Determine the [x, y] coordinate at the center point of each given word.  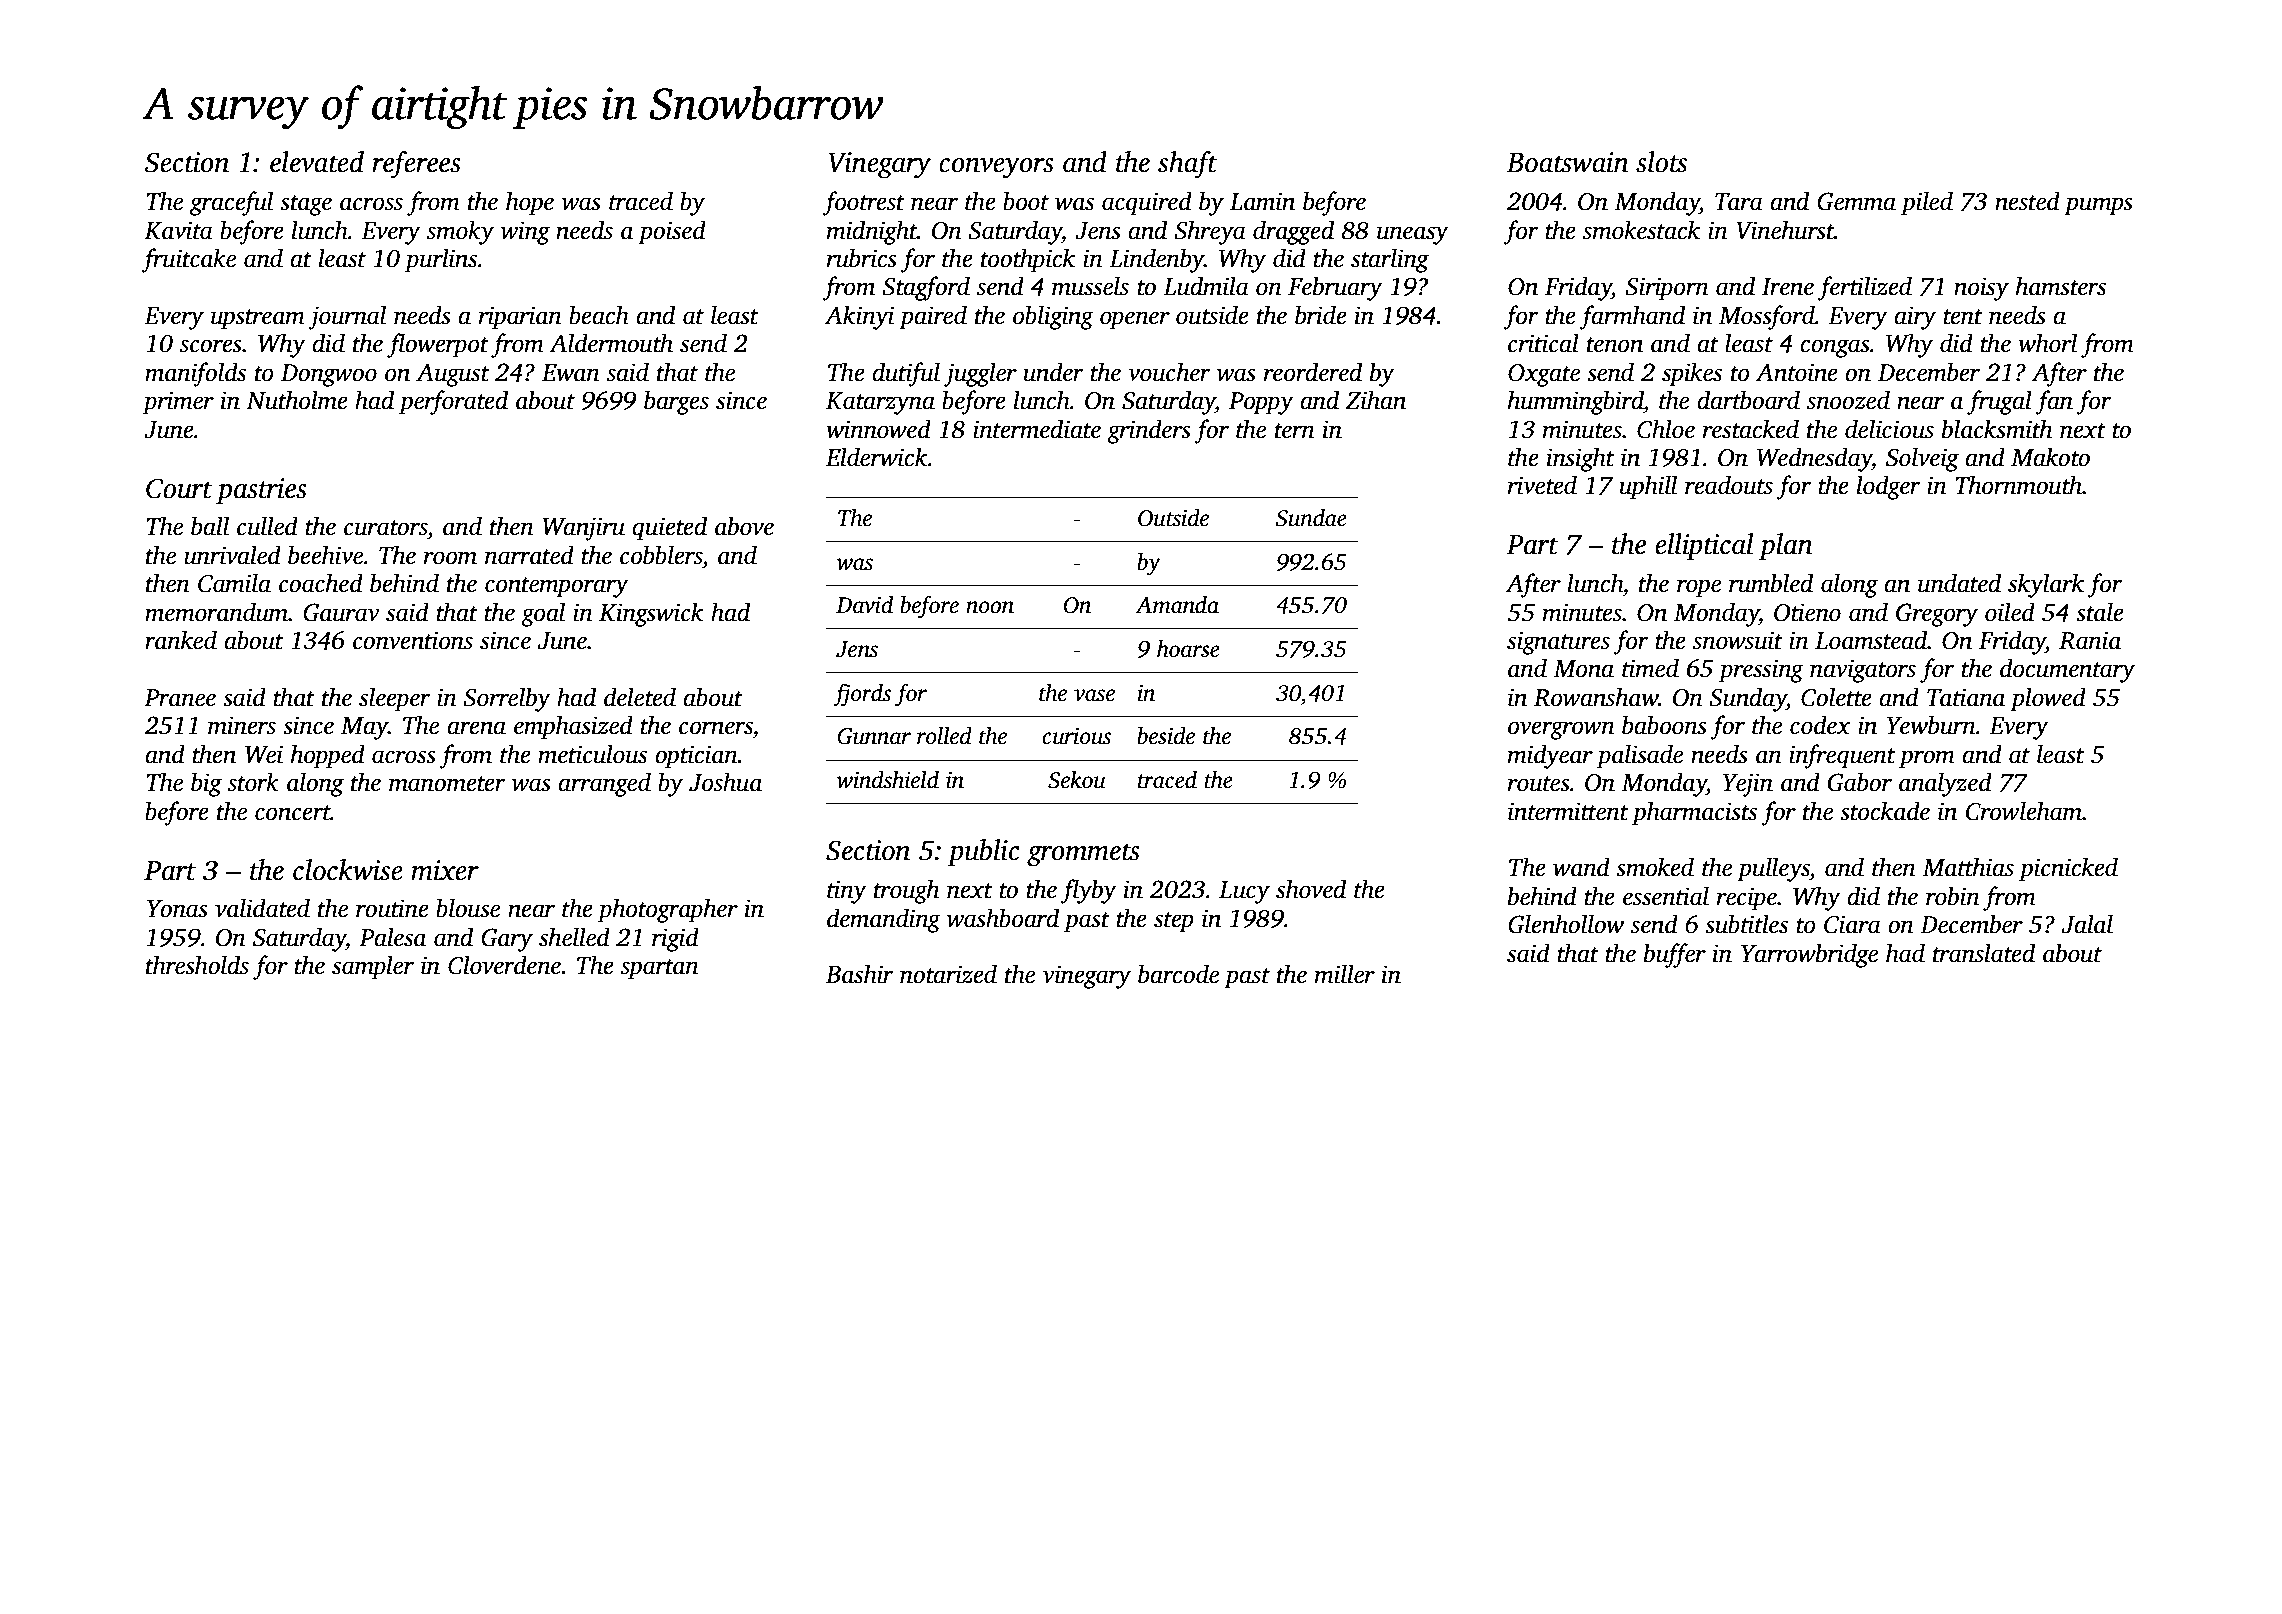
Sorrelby [507, 699]
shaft [1188, 165]
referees [416, 165]
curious [1076, 736]
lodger [1888, 487]
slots [1661, 162]
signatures [1558, 643]
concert [293, 813]
